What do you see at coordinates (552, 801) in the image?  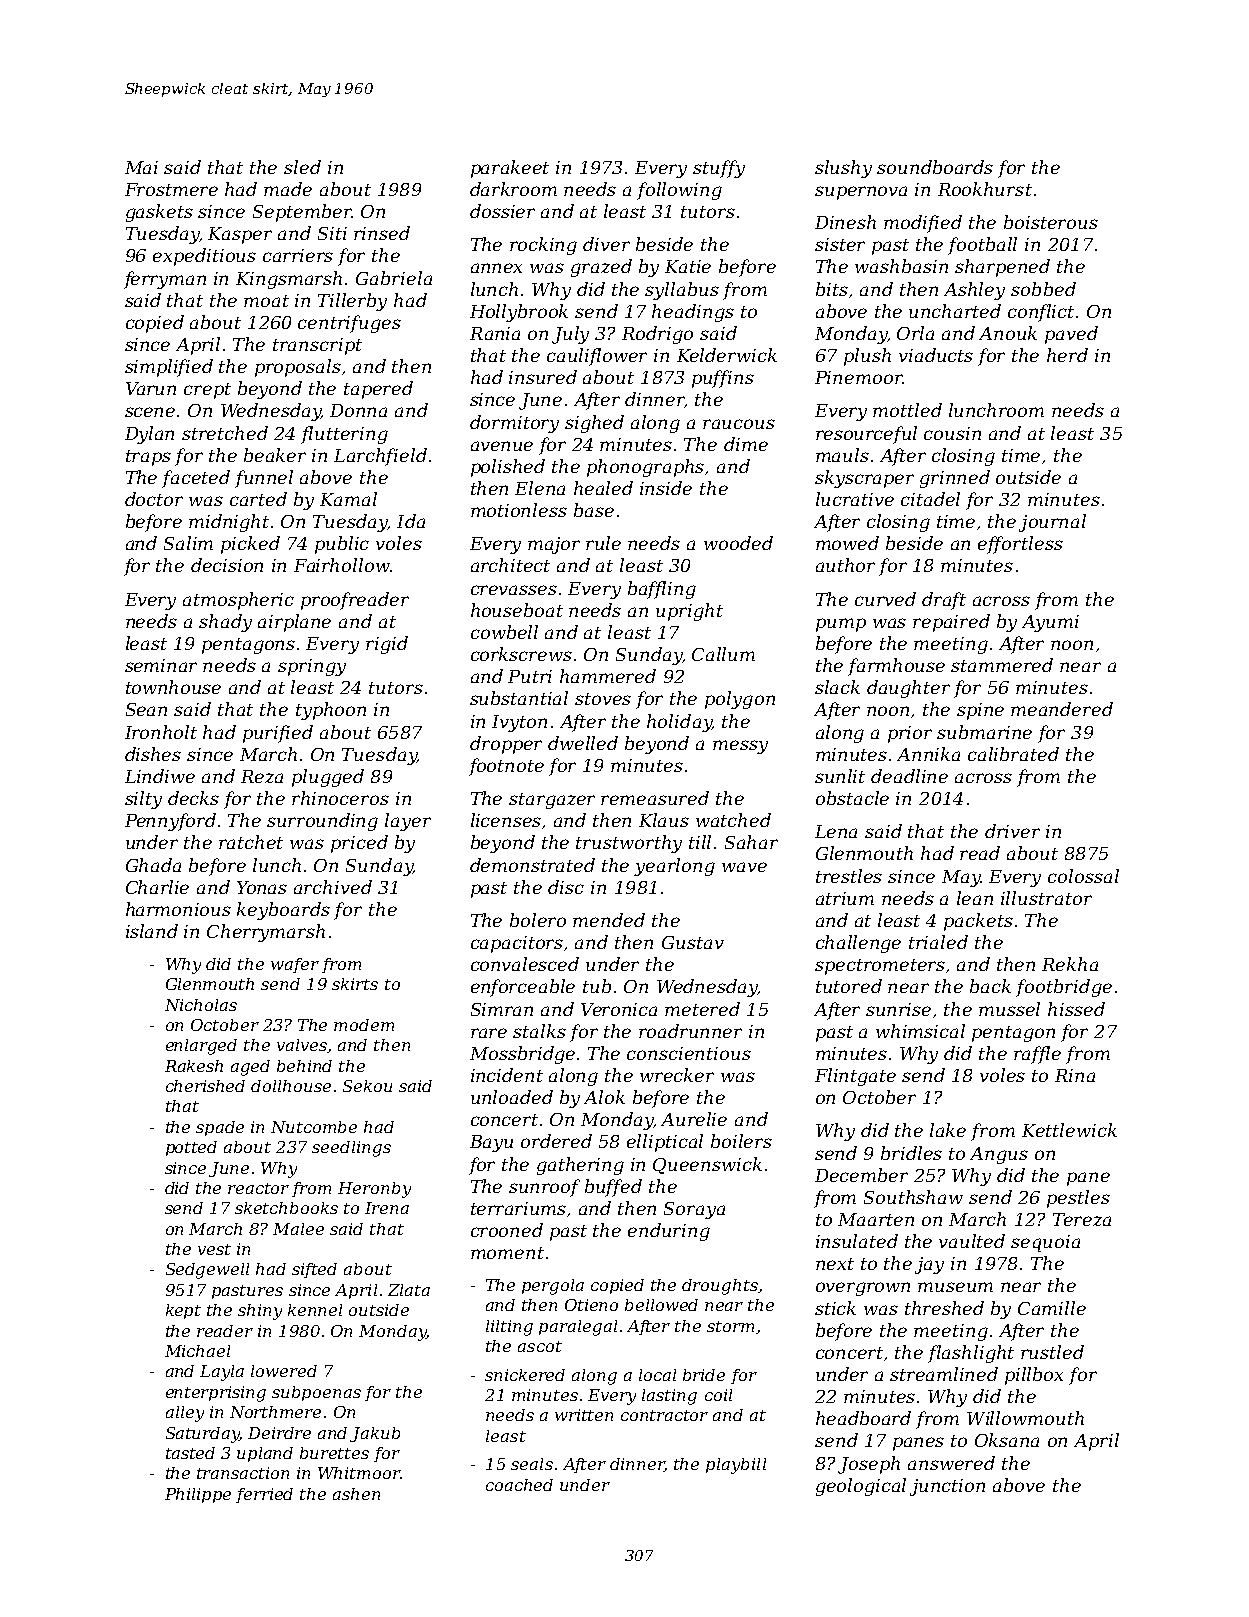 I see `stargazer` at bounding box center [552, 801].
